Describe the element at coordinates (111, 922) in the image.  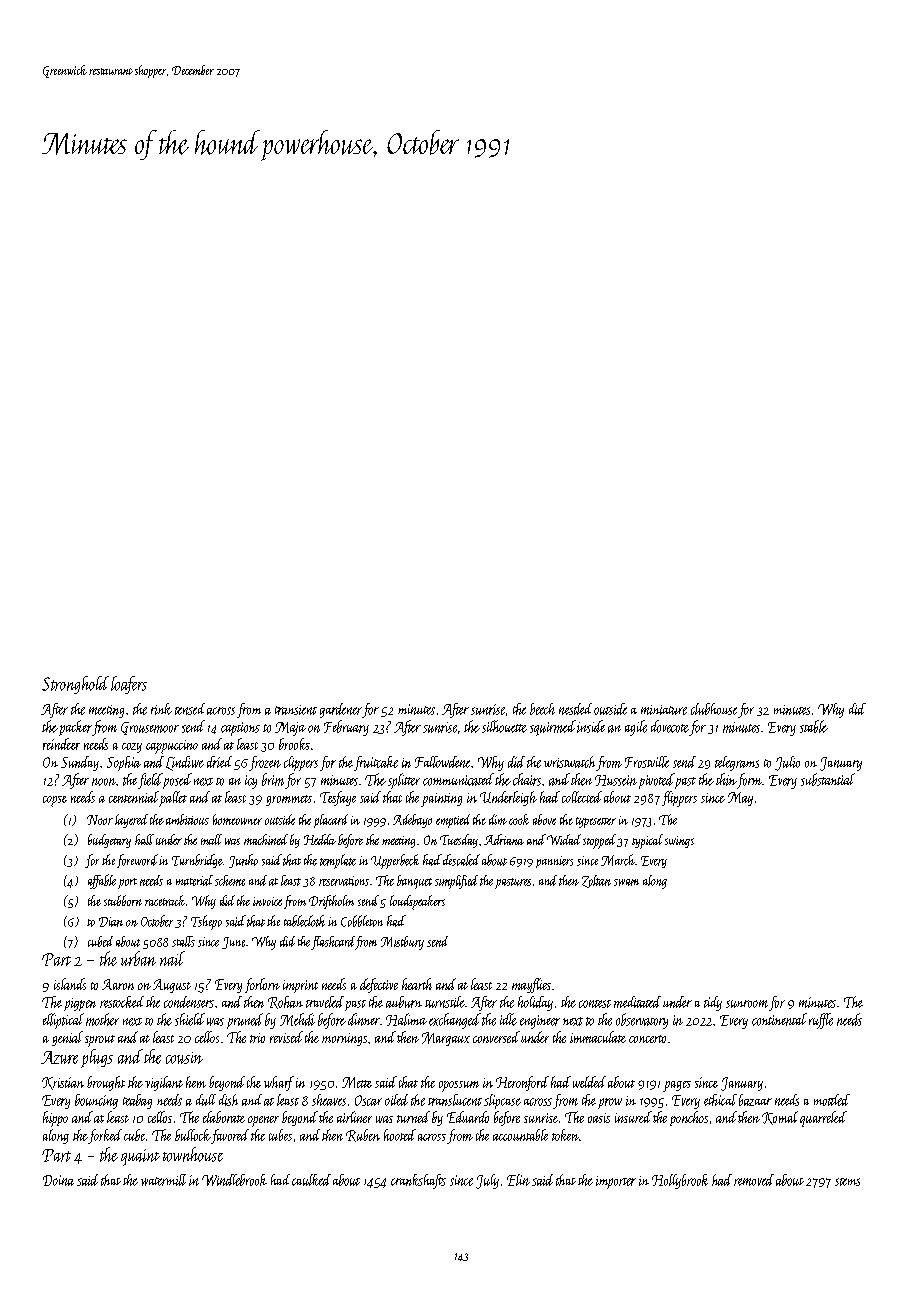
I see `Dian` at that location.
